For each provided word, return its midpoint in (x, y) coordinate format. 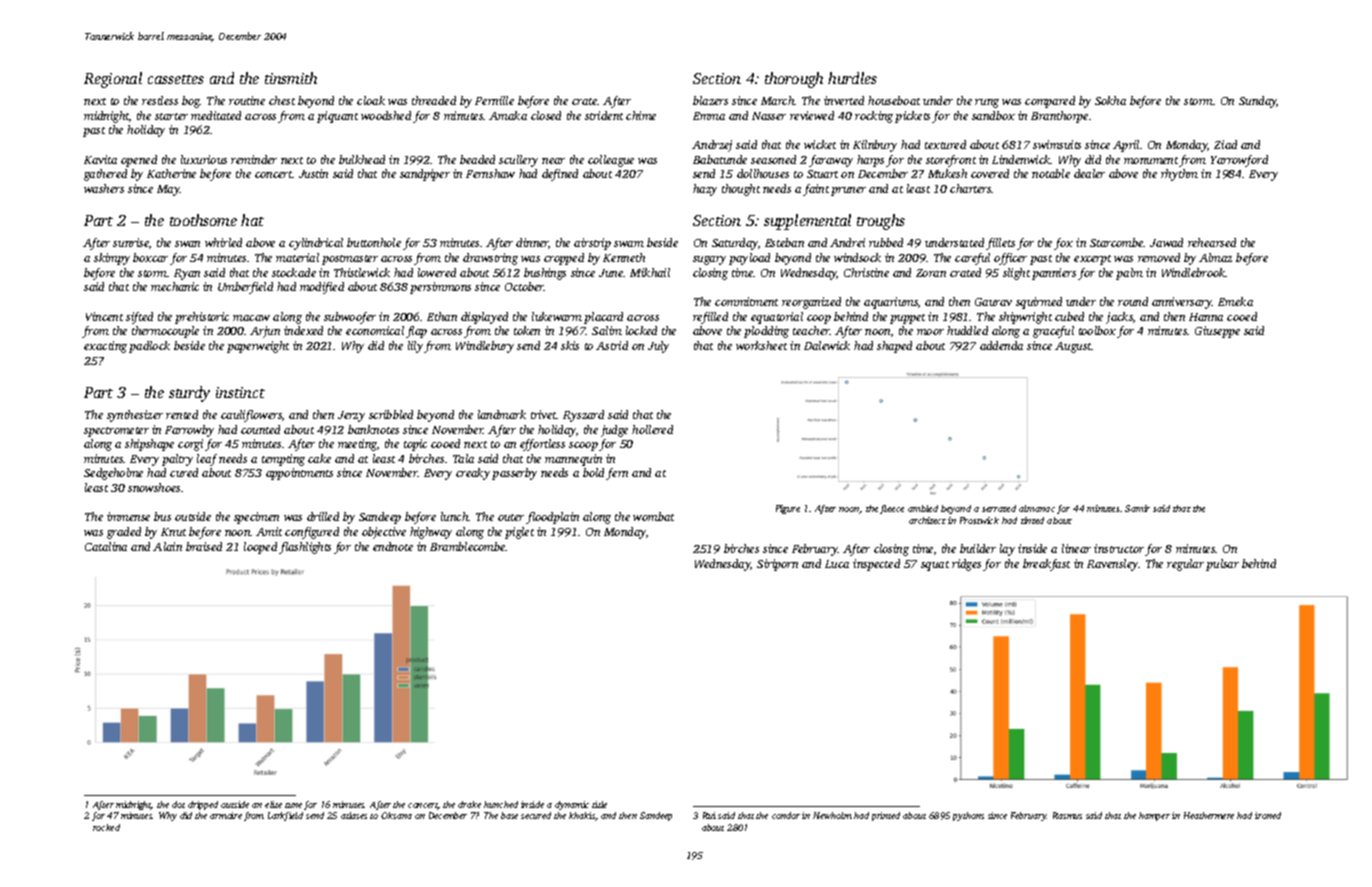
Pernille (494, 100)
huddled (967, 330)
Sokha (1110, 100)
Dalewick (827, 345)
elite (273, 804)
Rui (709, 815)
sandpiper (425, 175)
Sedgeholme (113, 474)
